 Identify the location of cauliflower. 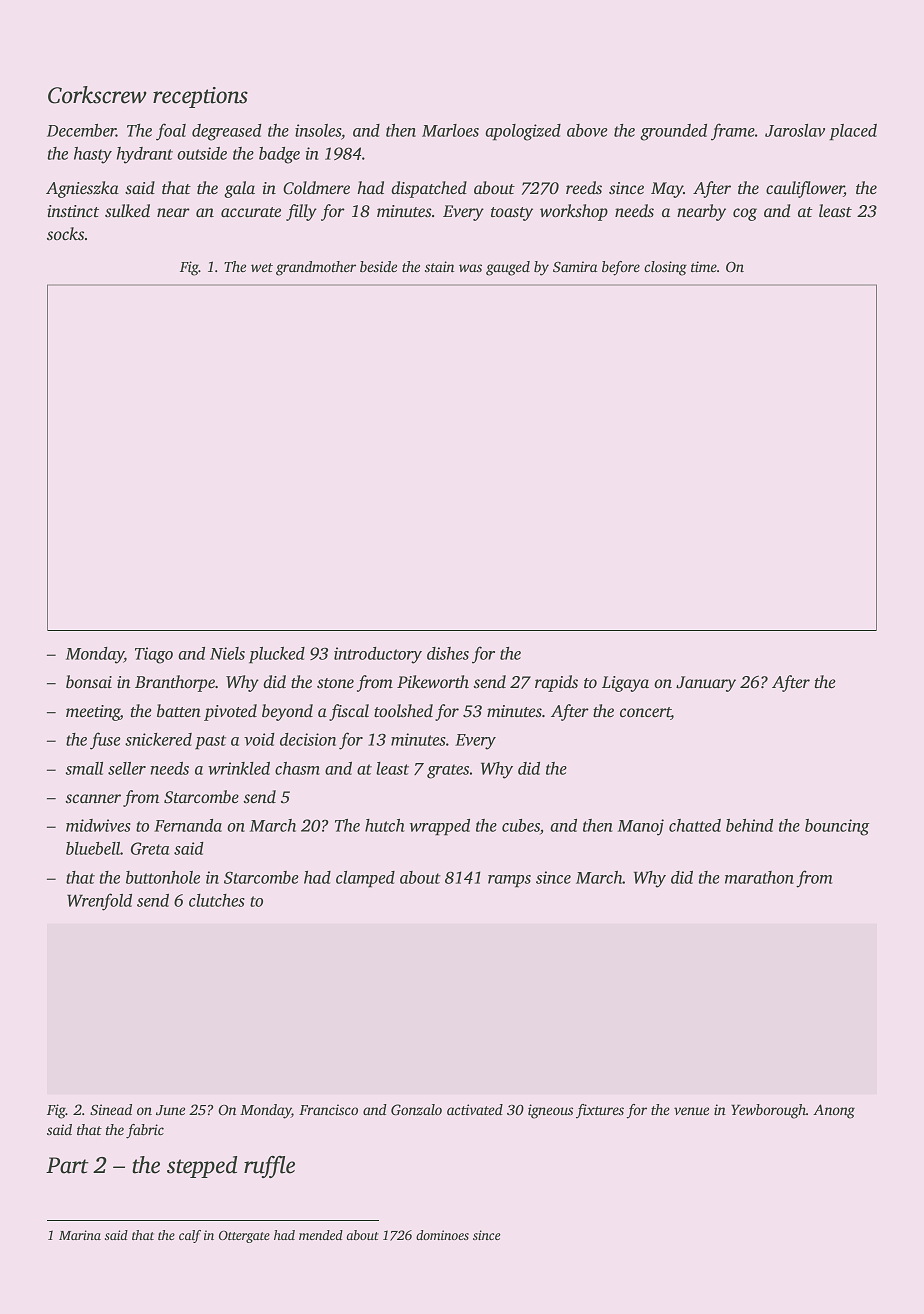
(805, 189).
